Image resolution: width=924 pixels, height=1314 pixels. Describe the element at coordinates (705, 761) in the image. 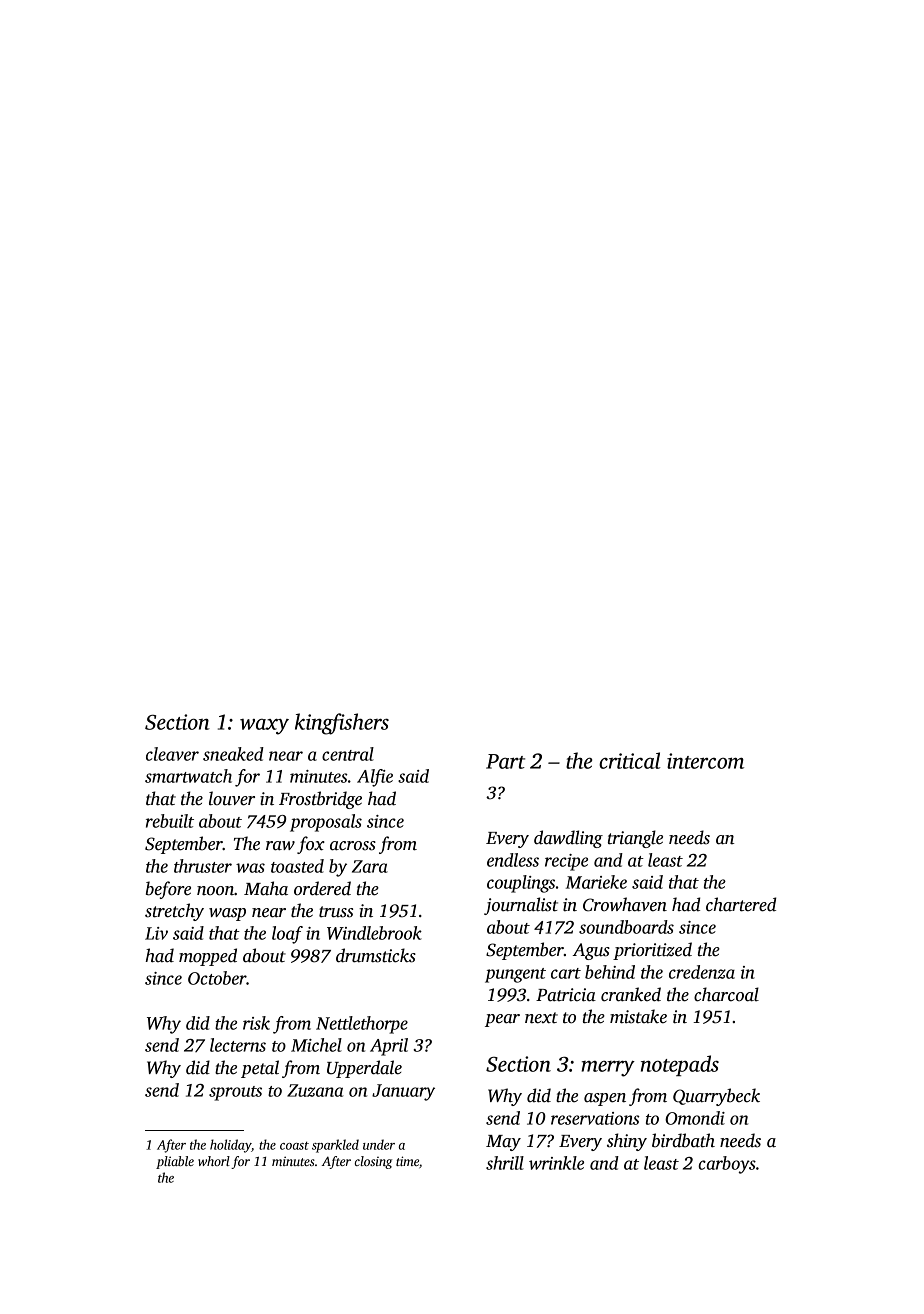

I see `intercom` at that location.
